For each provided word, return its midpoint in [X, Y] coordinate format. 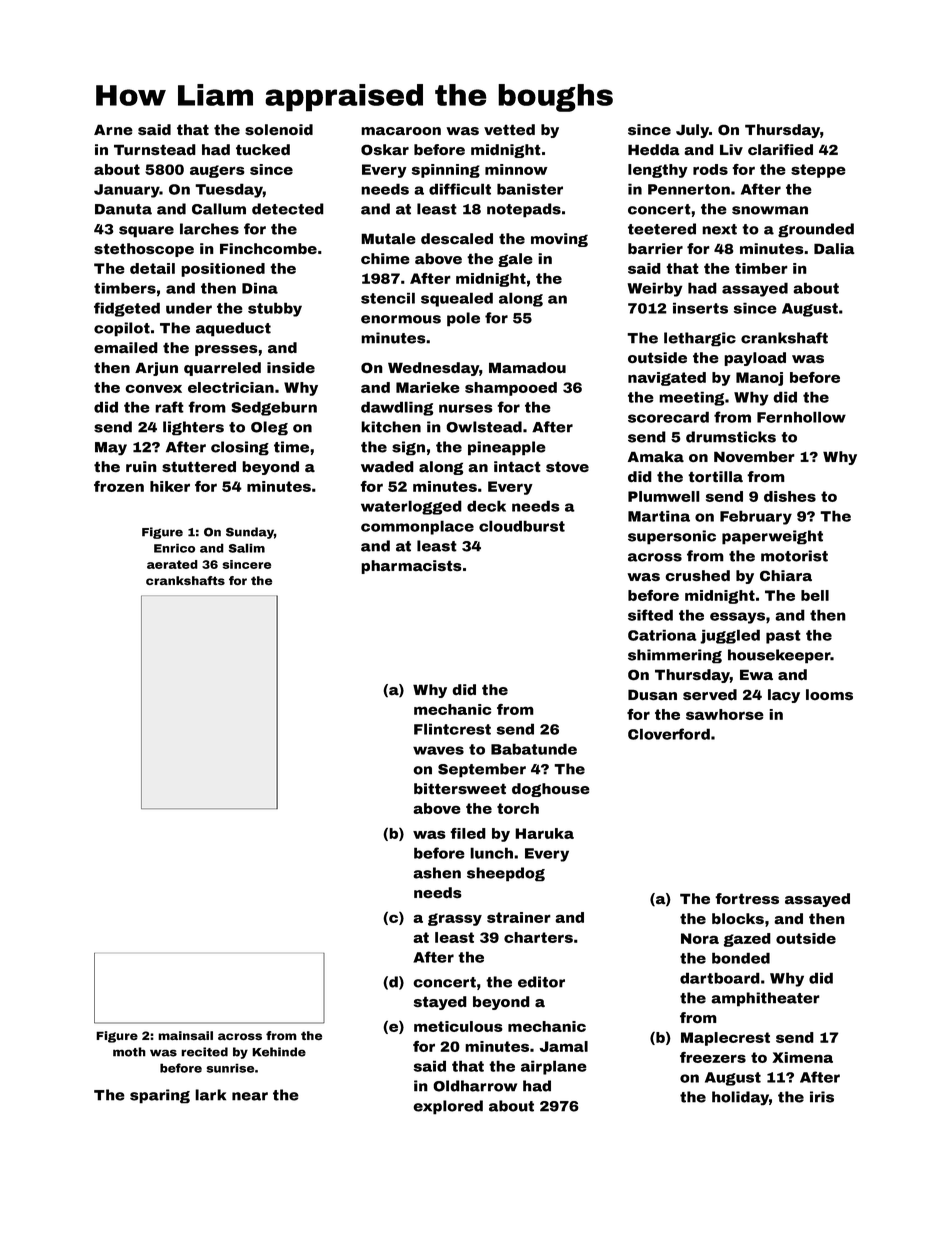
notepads [524, 210]
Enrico [174, 548]
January [127, 191]
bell [815, 595]
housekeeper [779, 656]
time [291, 447]
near [250, 1096]
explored [448, 1107]
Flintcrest [452, 729]
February [756, 517]
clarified [780, 150]
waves [438, 750]
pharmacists [411, 567]
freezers [713, 1057]
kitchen [391, 427]
